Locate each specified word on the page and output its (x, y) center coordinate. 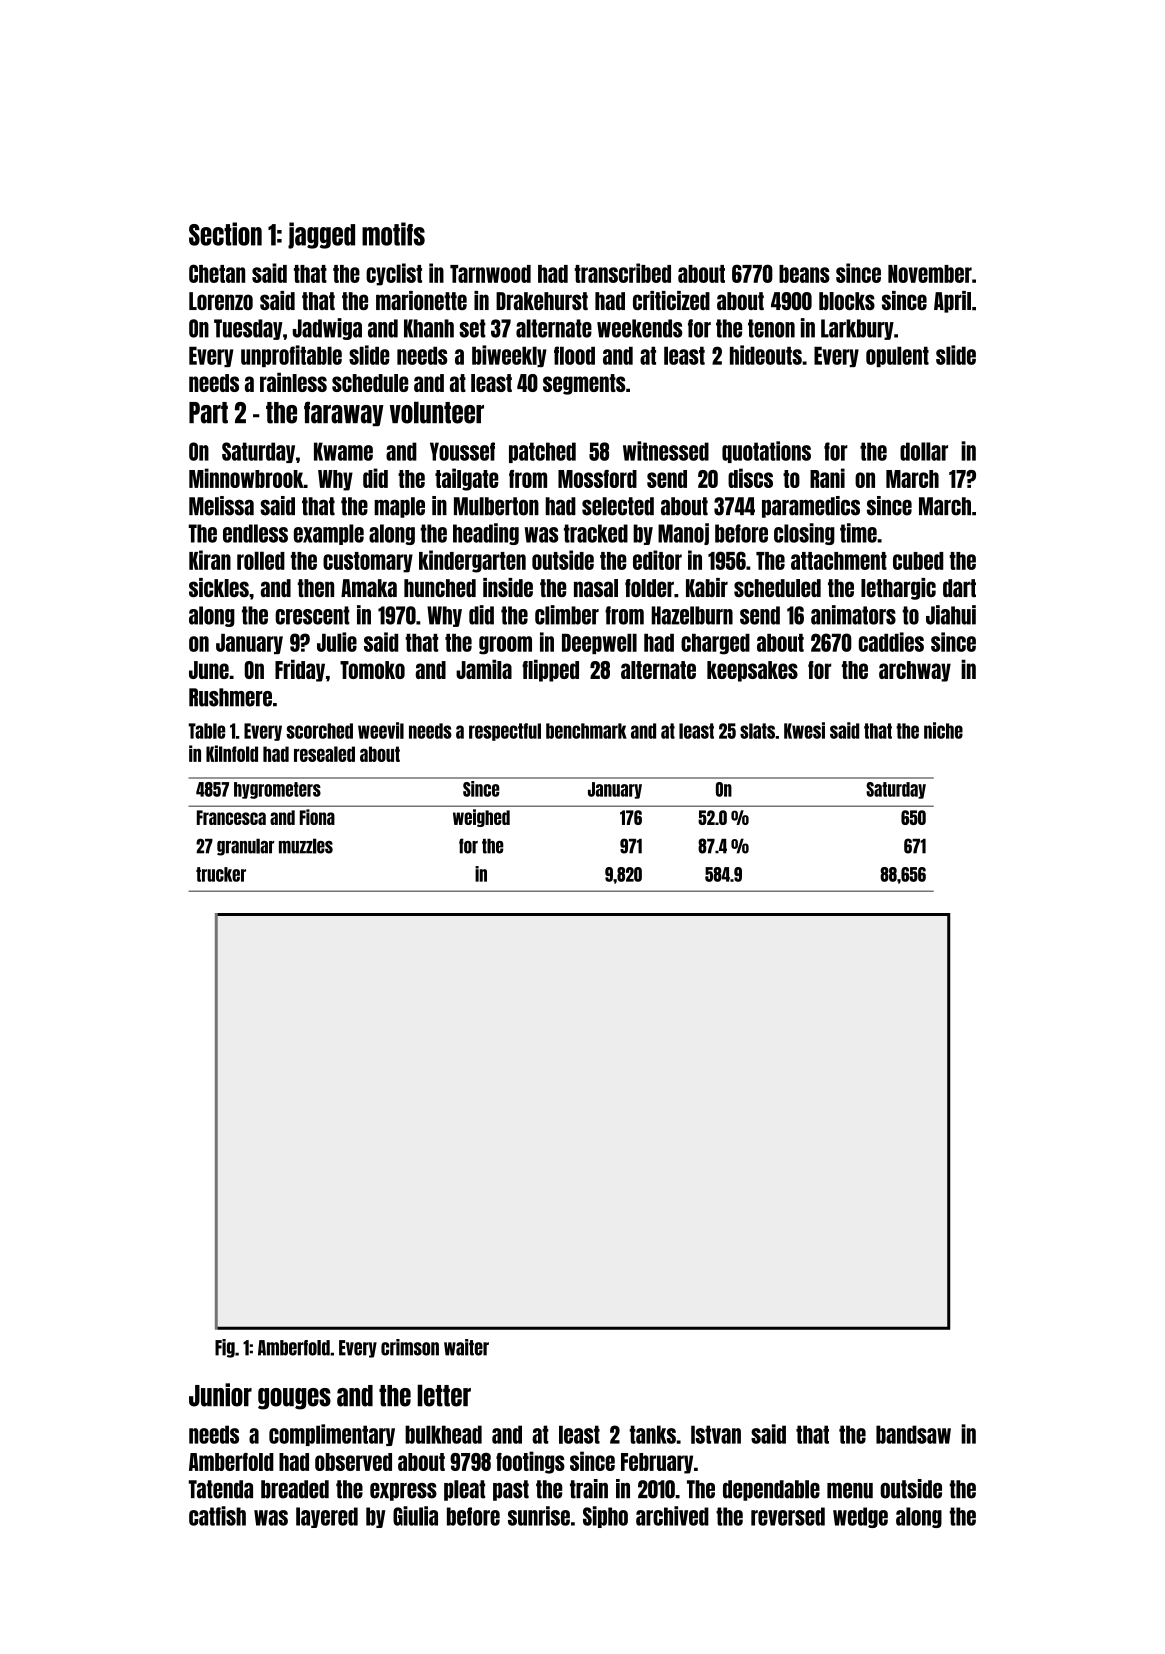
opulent (897, 356)
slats (757, 731)
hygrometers (277, 790)
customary (368, 562)
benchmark (586, 731)
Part (208, 413)
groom (505, 645)
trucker (221, 874)
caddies (891, 642)
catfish (217, 1516)
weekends (639, 328)
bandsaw (913, 1434)
